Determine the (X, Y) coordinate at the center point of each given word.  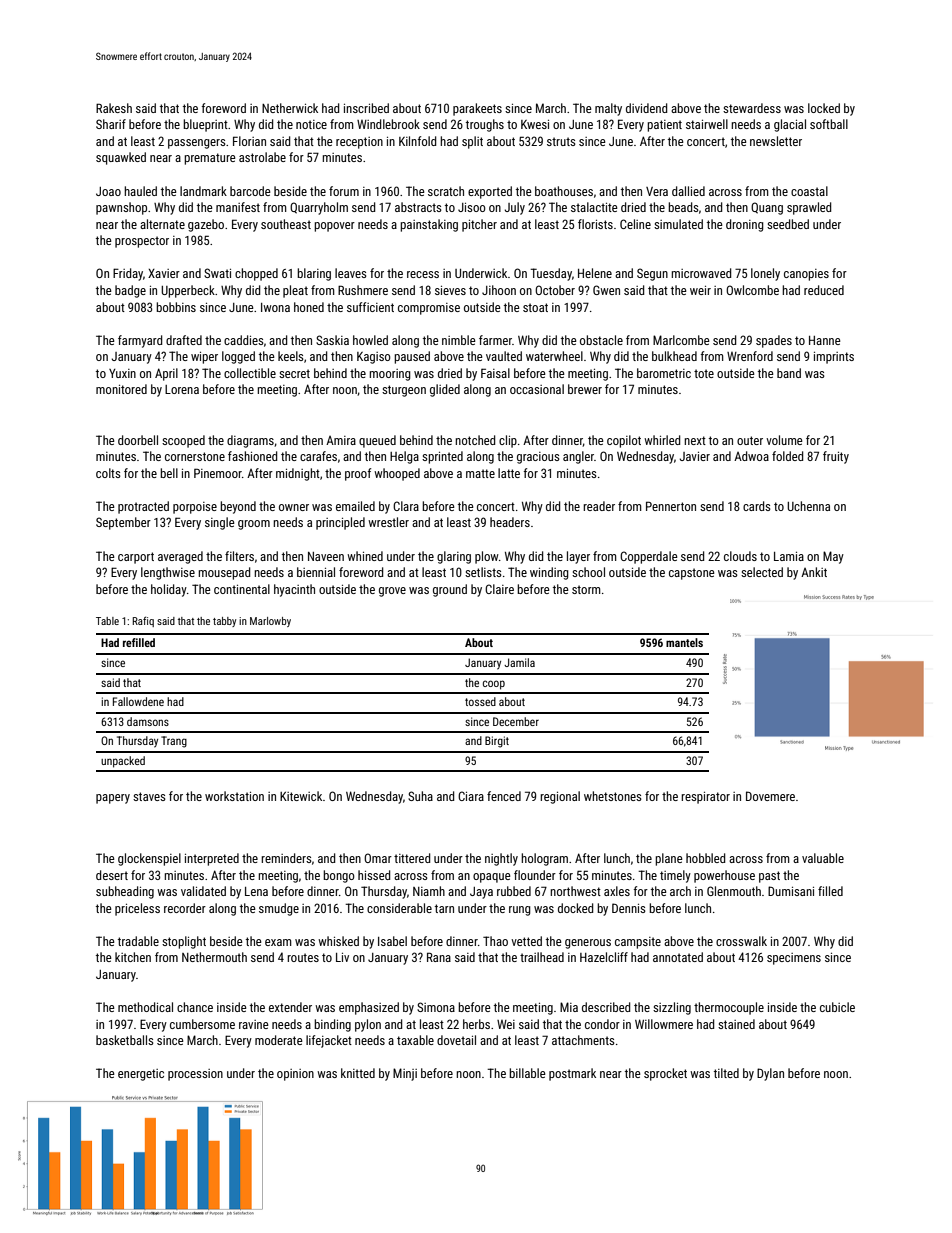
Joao (108, 191)
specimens (794, 959)
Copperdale (649, 557)
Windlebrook (388, 124)
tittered (412, 858)
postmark (572, 1074)
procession (195, 1075)
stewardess (752, 108)
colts (108, 473)
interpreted (212, 859)
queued (377, 441)
